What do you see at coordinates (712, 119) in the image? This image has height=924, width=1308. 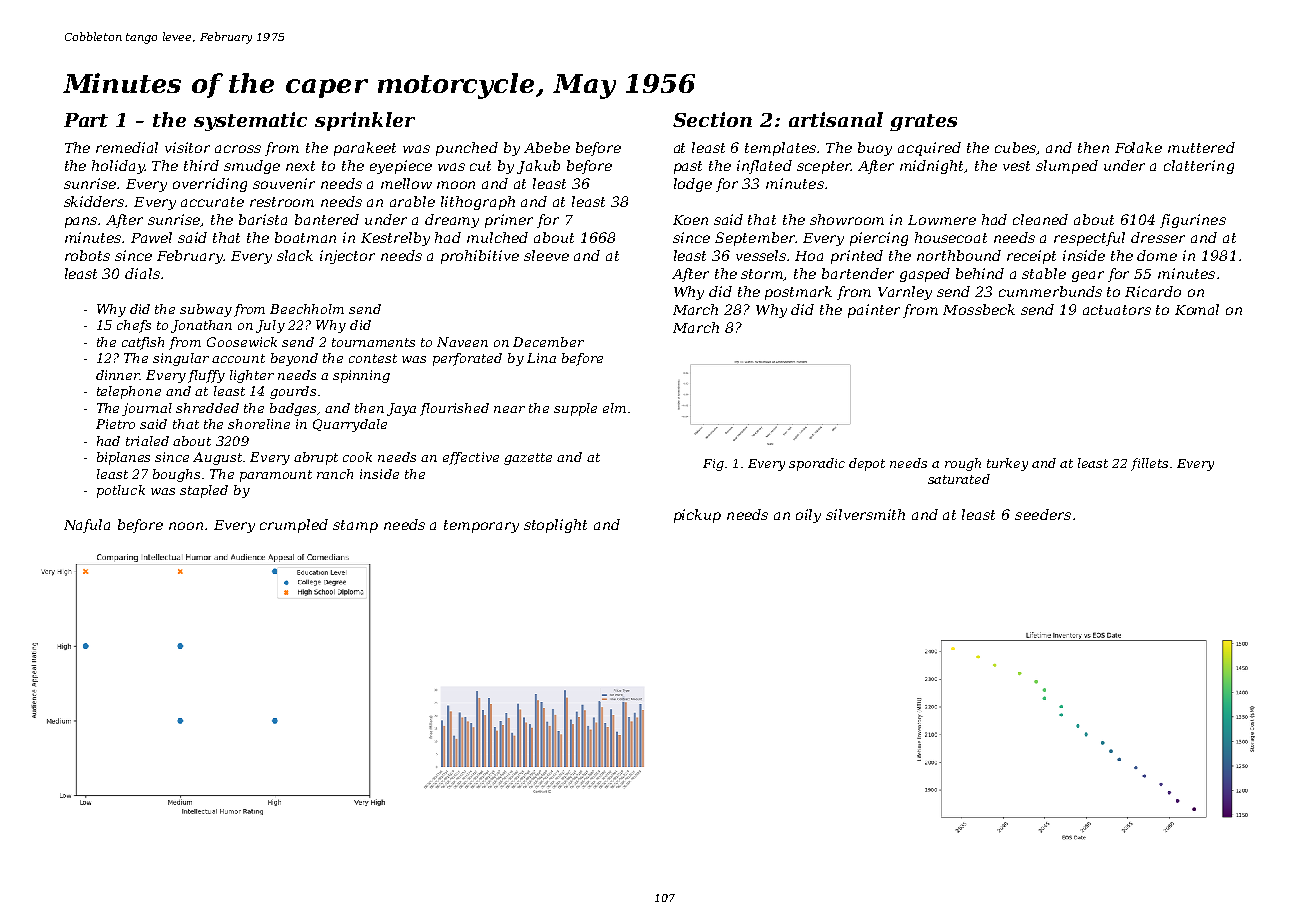 I see `Section` at bounding box center [712, 119].
